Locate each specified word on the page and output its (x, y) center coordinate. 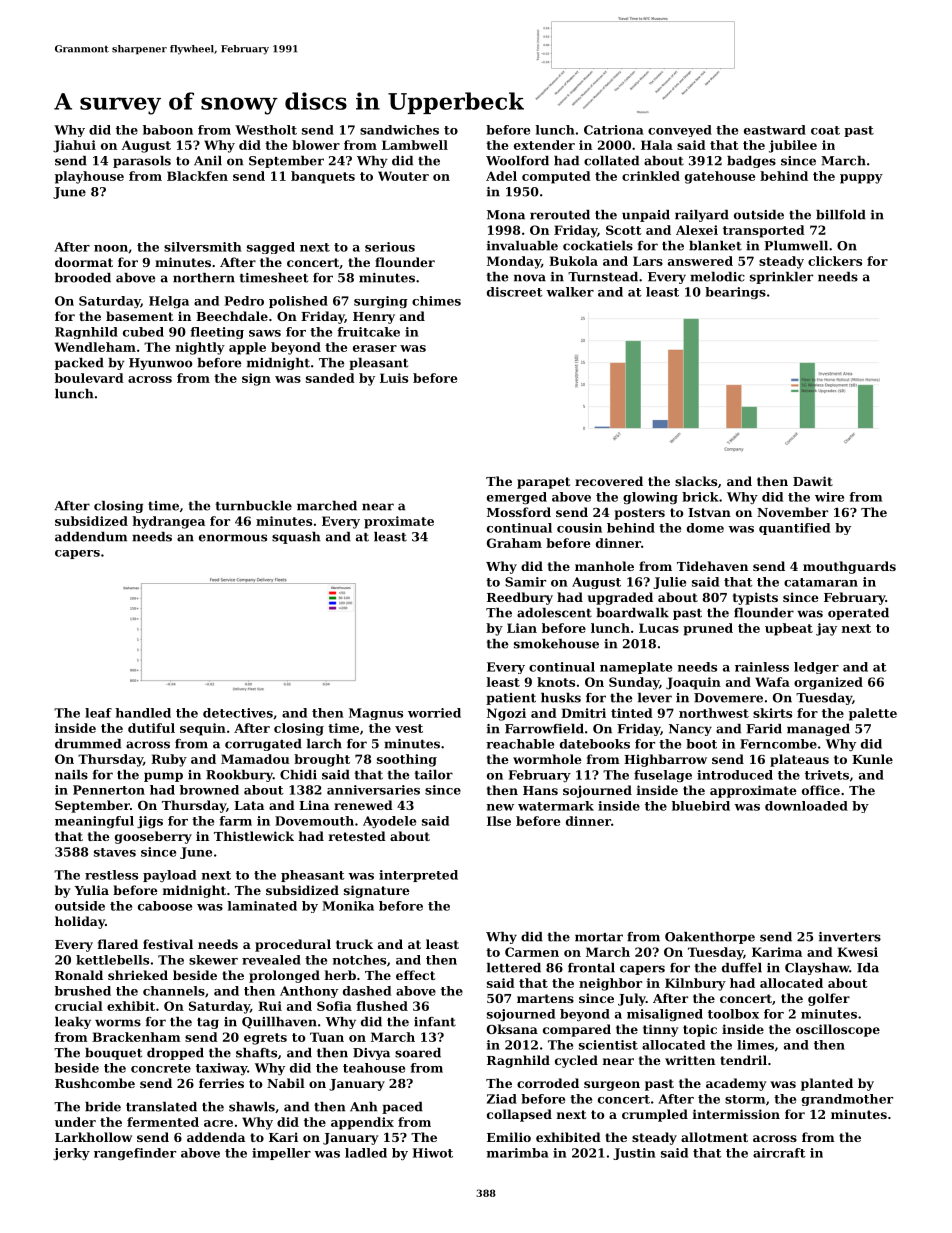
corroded (548, 1083)
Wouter (403, 176)
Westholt (266, 130)
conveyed (680, 131)
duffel (742, 968)
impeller (281, 1154)
